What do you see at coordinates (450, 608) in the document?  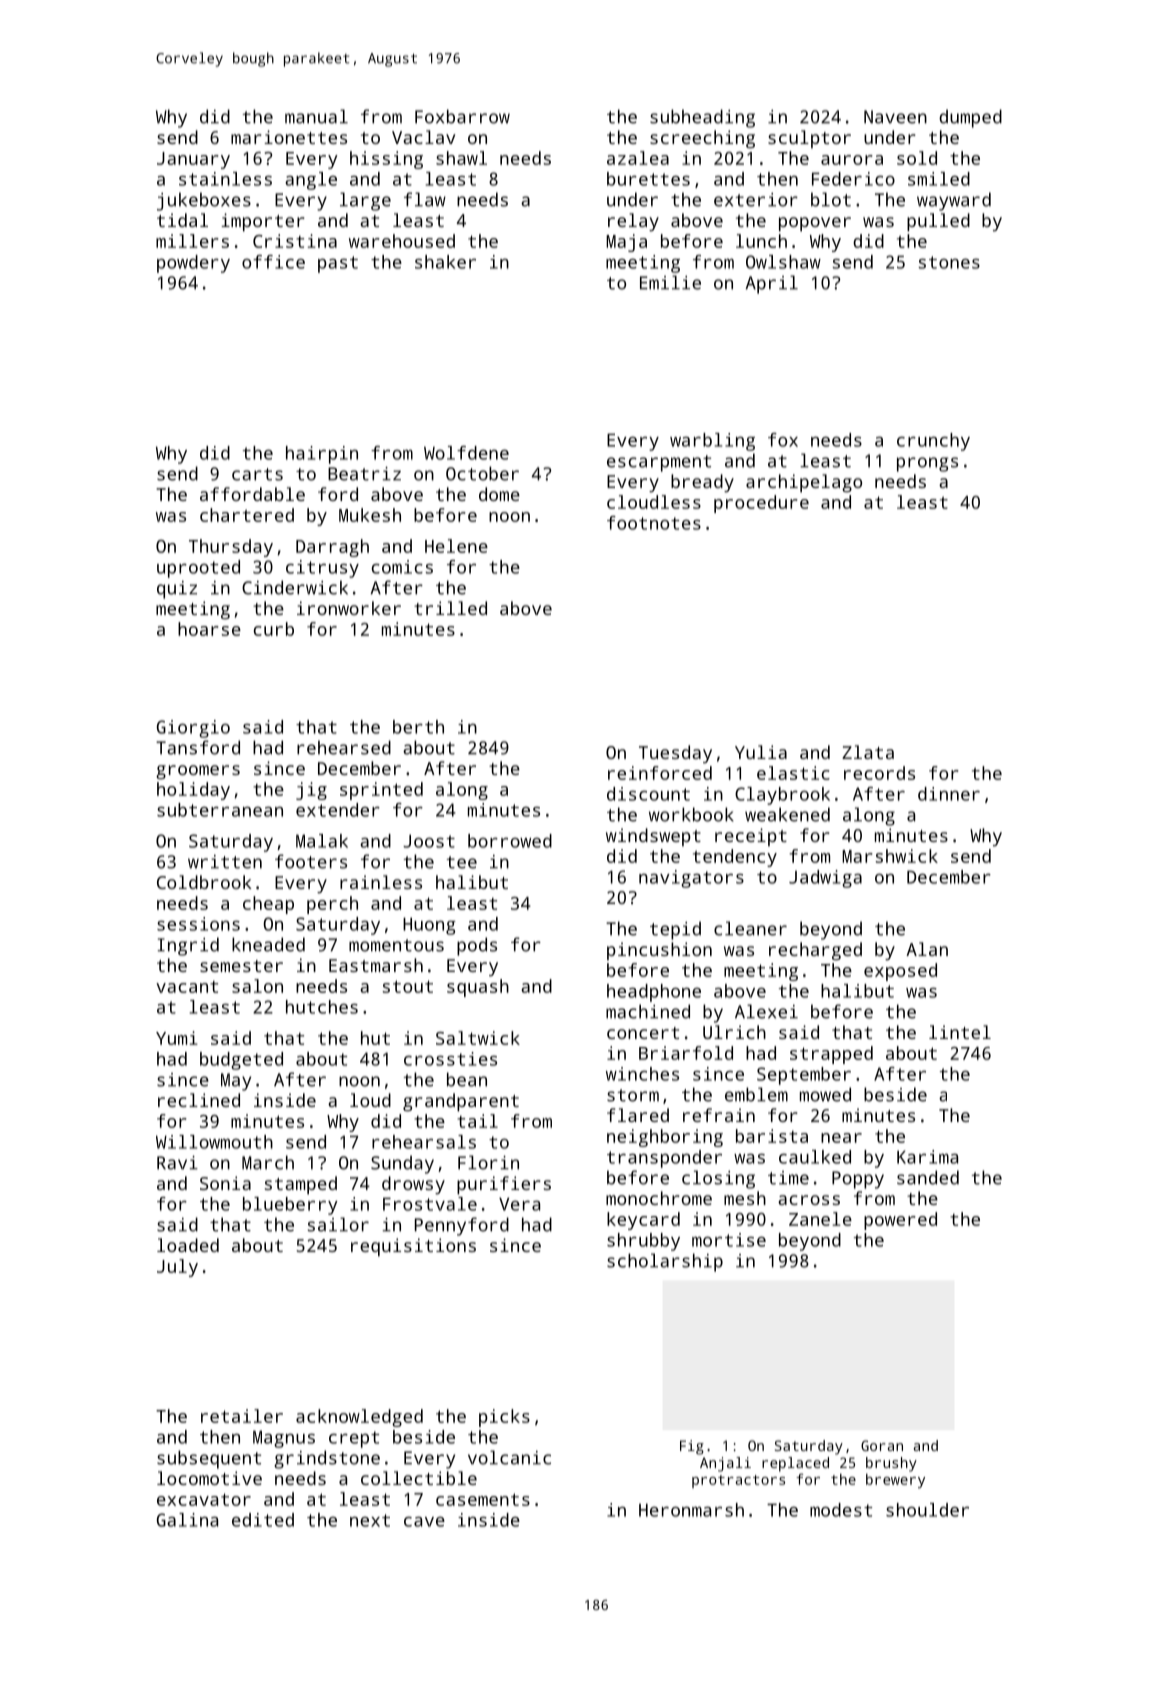 I see `trilled` at bounding box center [450, 608].
